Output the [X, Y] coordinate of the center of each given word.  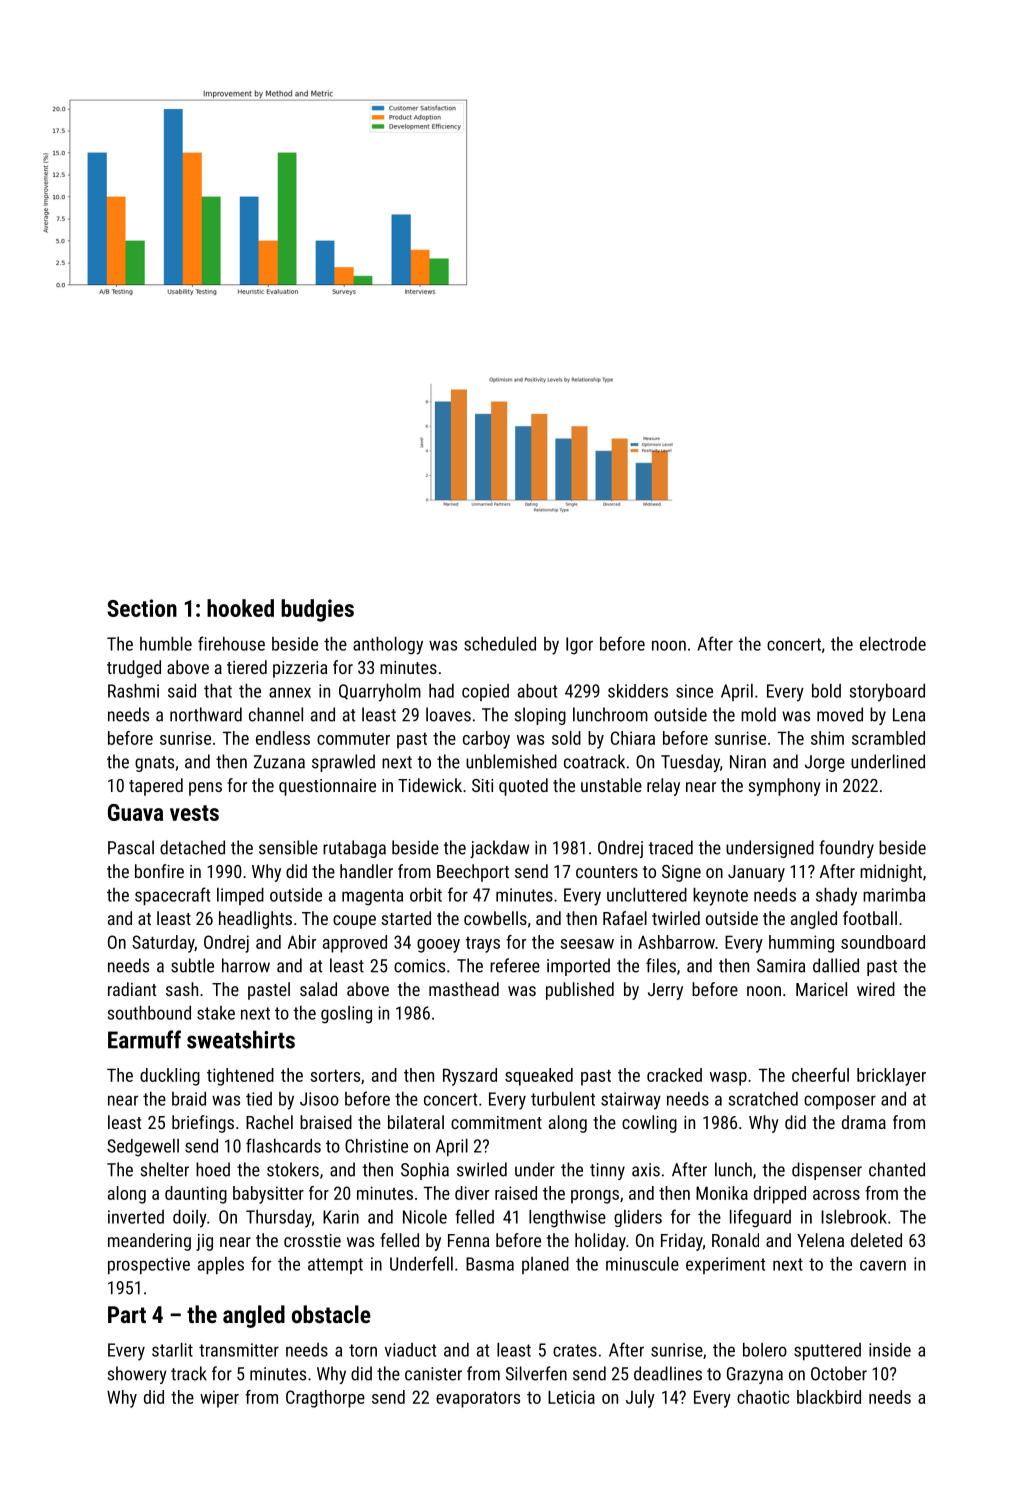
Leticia [571, 1397]
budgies [317, 610]
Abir [302, 942]
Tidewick [430, 785]
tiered [247, 667]
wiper [219, 1399]
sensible [288, 847]
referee [515, 965]
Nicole [425, 1217]
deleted [876, 1240]
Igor [579, 646]
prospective [149, 1265]
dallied [836, 965]
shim [827, 738]
